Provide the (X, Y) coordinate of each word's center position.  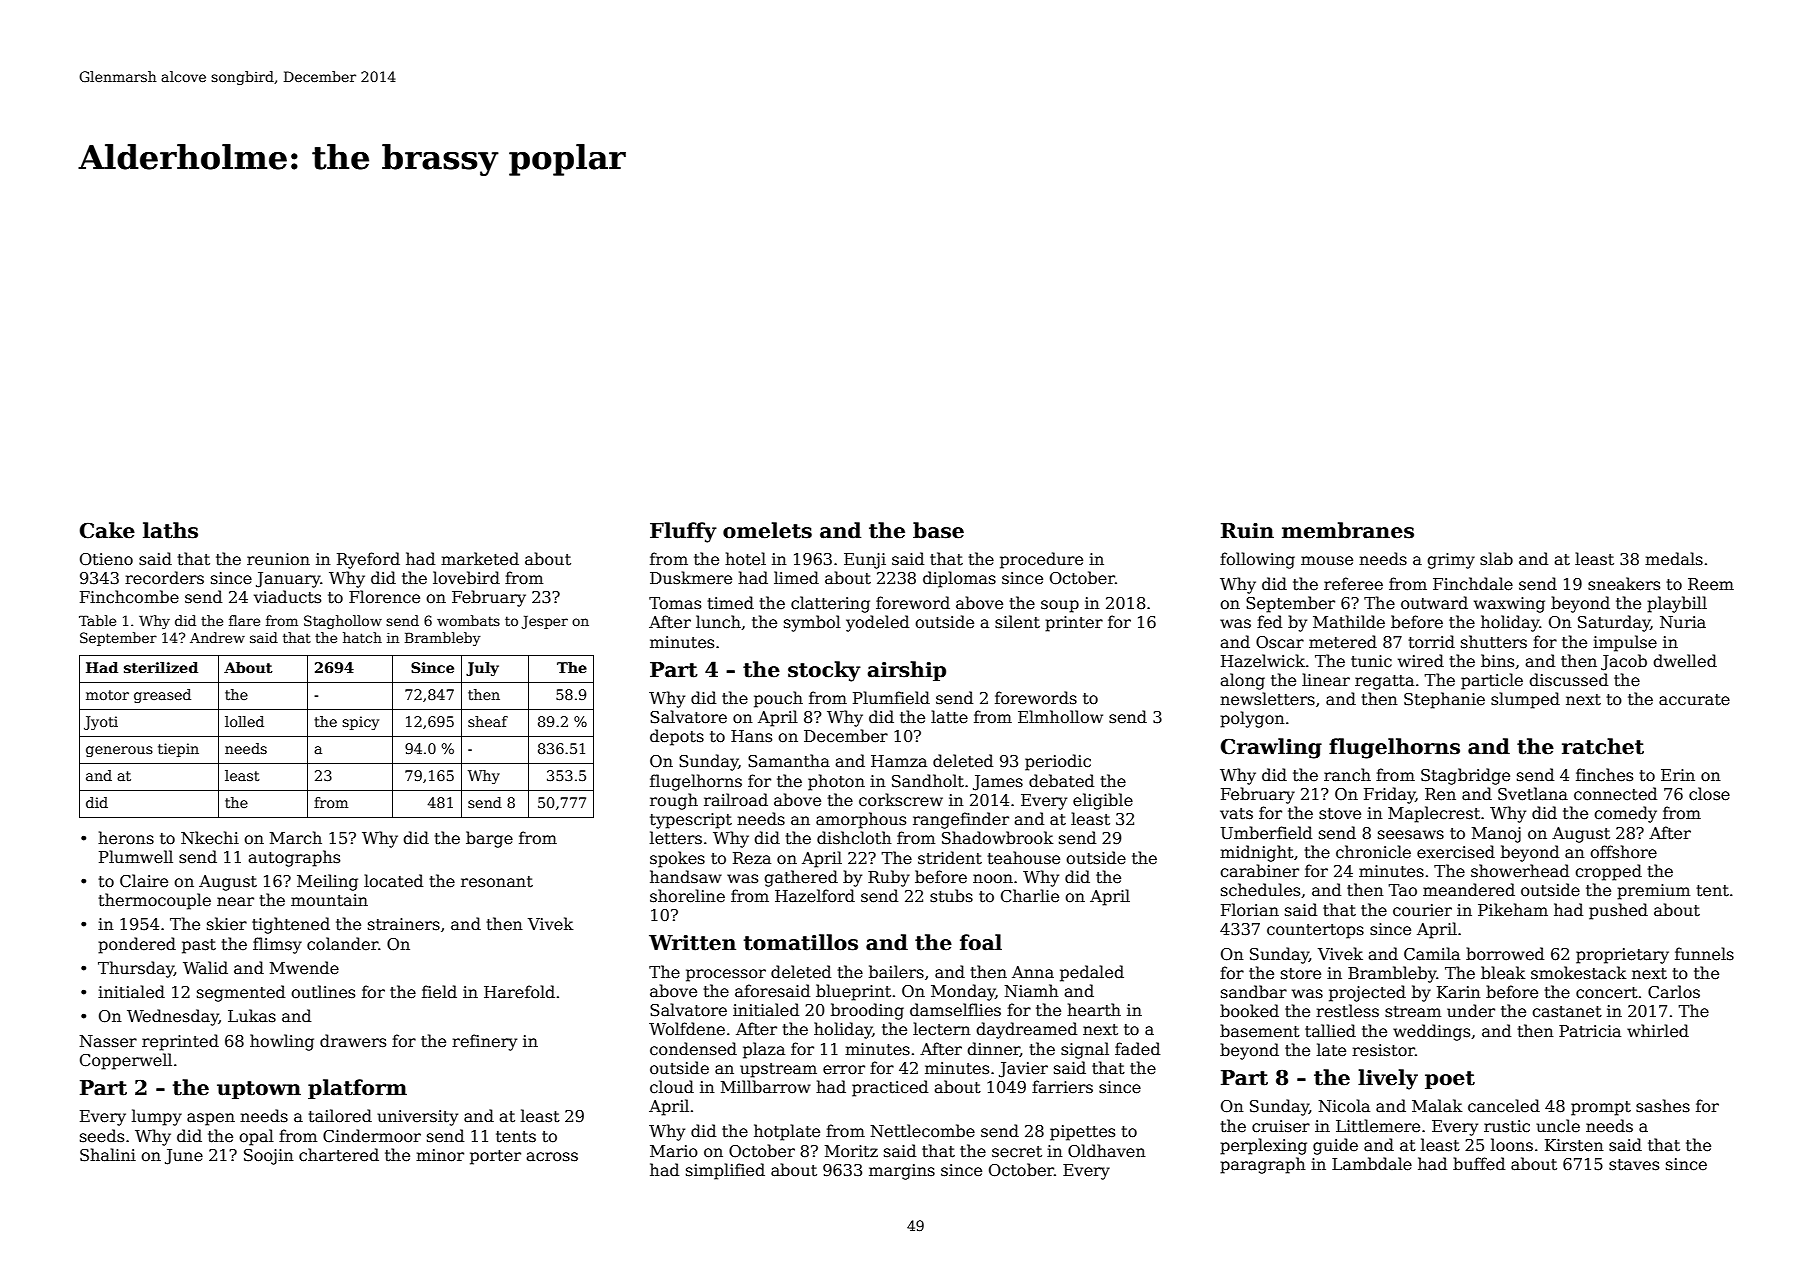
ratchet (1603, 746)
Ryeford (368, 560)
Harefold (519, 992)
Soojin (269, 1157)
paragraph (1263, 1165)
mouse (1327, 560)
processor (726, 975)
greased (162, 696)
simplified (725, 1171)
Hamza (899, 761)
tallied (1330, 1030)
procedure (1041, 560)
